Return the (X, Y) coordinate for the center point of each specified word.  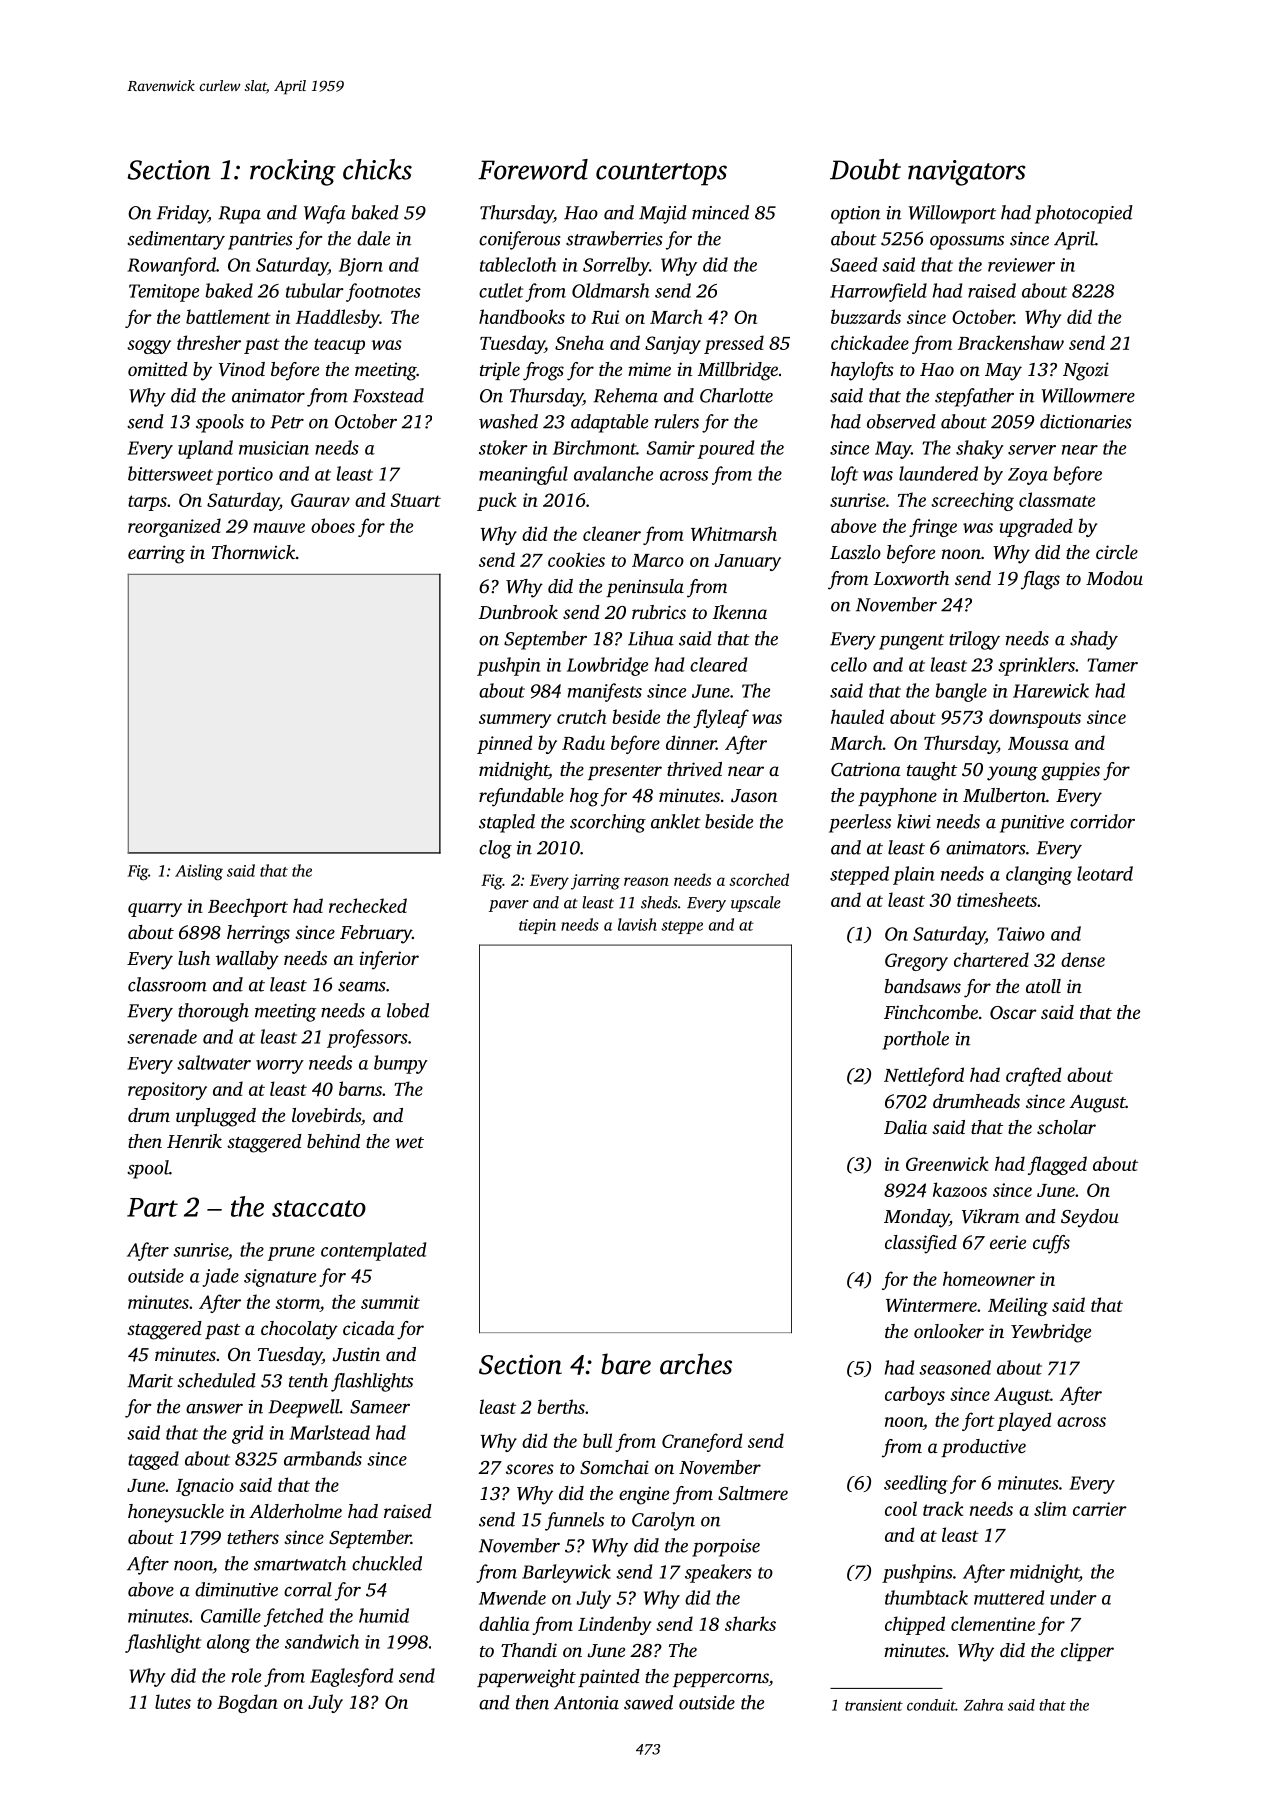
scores (530, 1469)
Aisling (199, 872)
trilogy (974, 640)
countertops (661, 174)
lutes (173, 1701)
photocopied (1084, 214)
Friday (182, 214)
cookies (576, 559)
